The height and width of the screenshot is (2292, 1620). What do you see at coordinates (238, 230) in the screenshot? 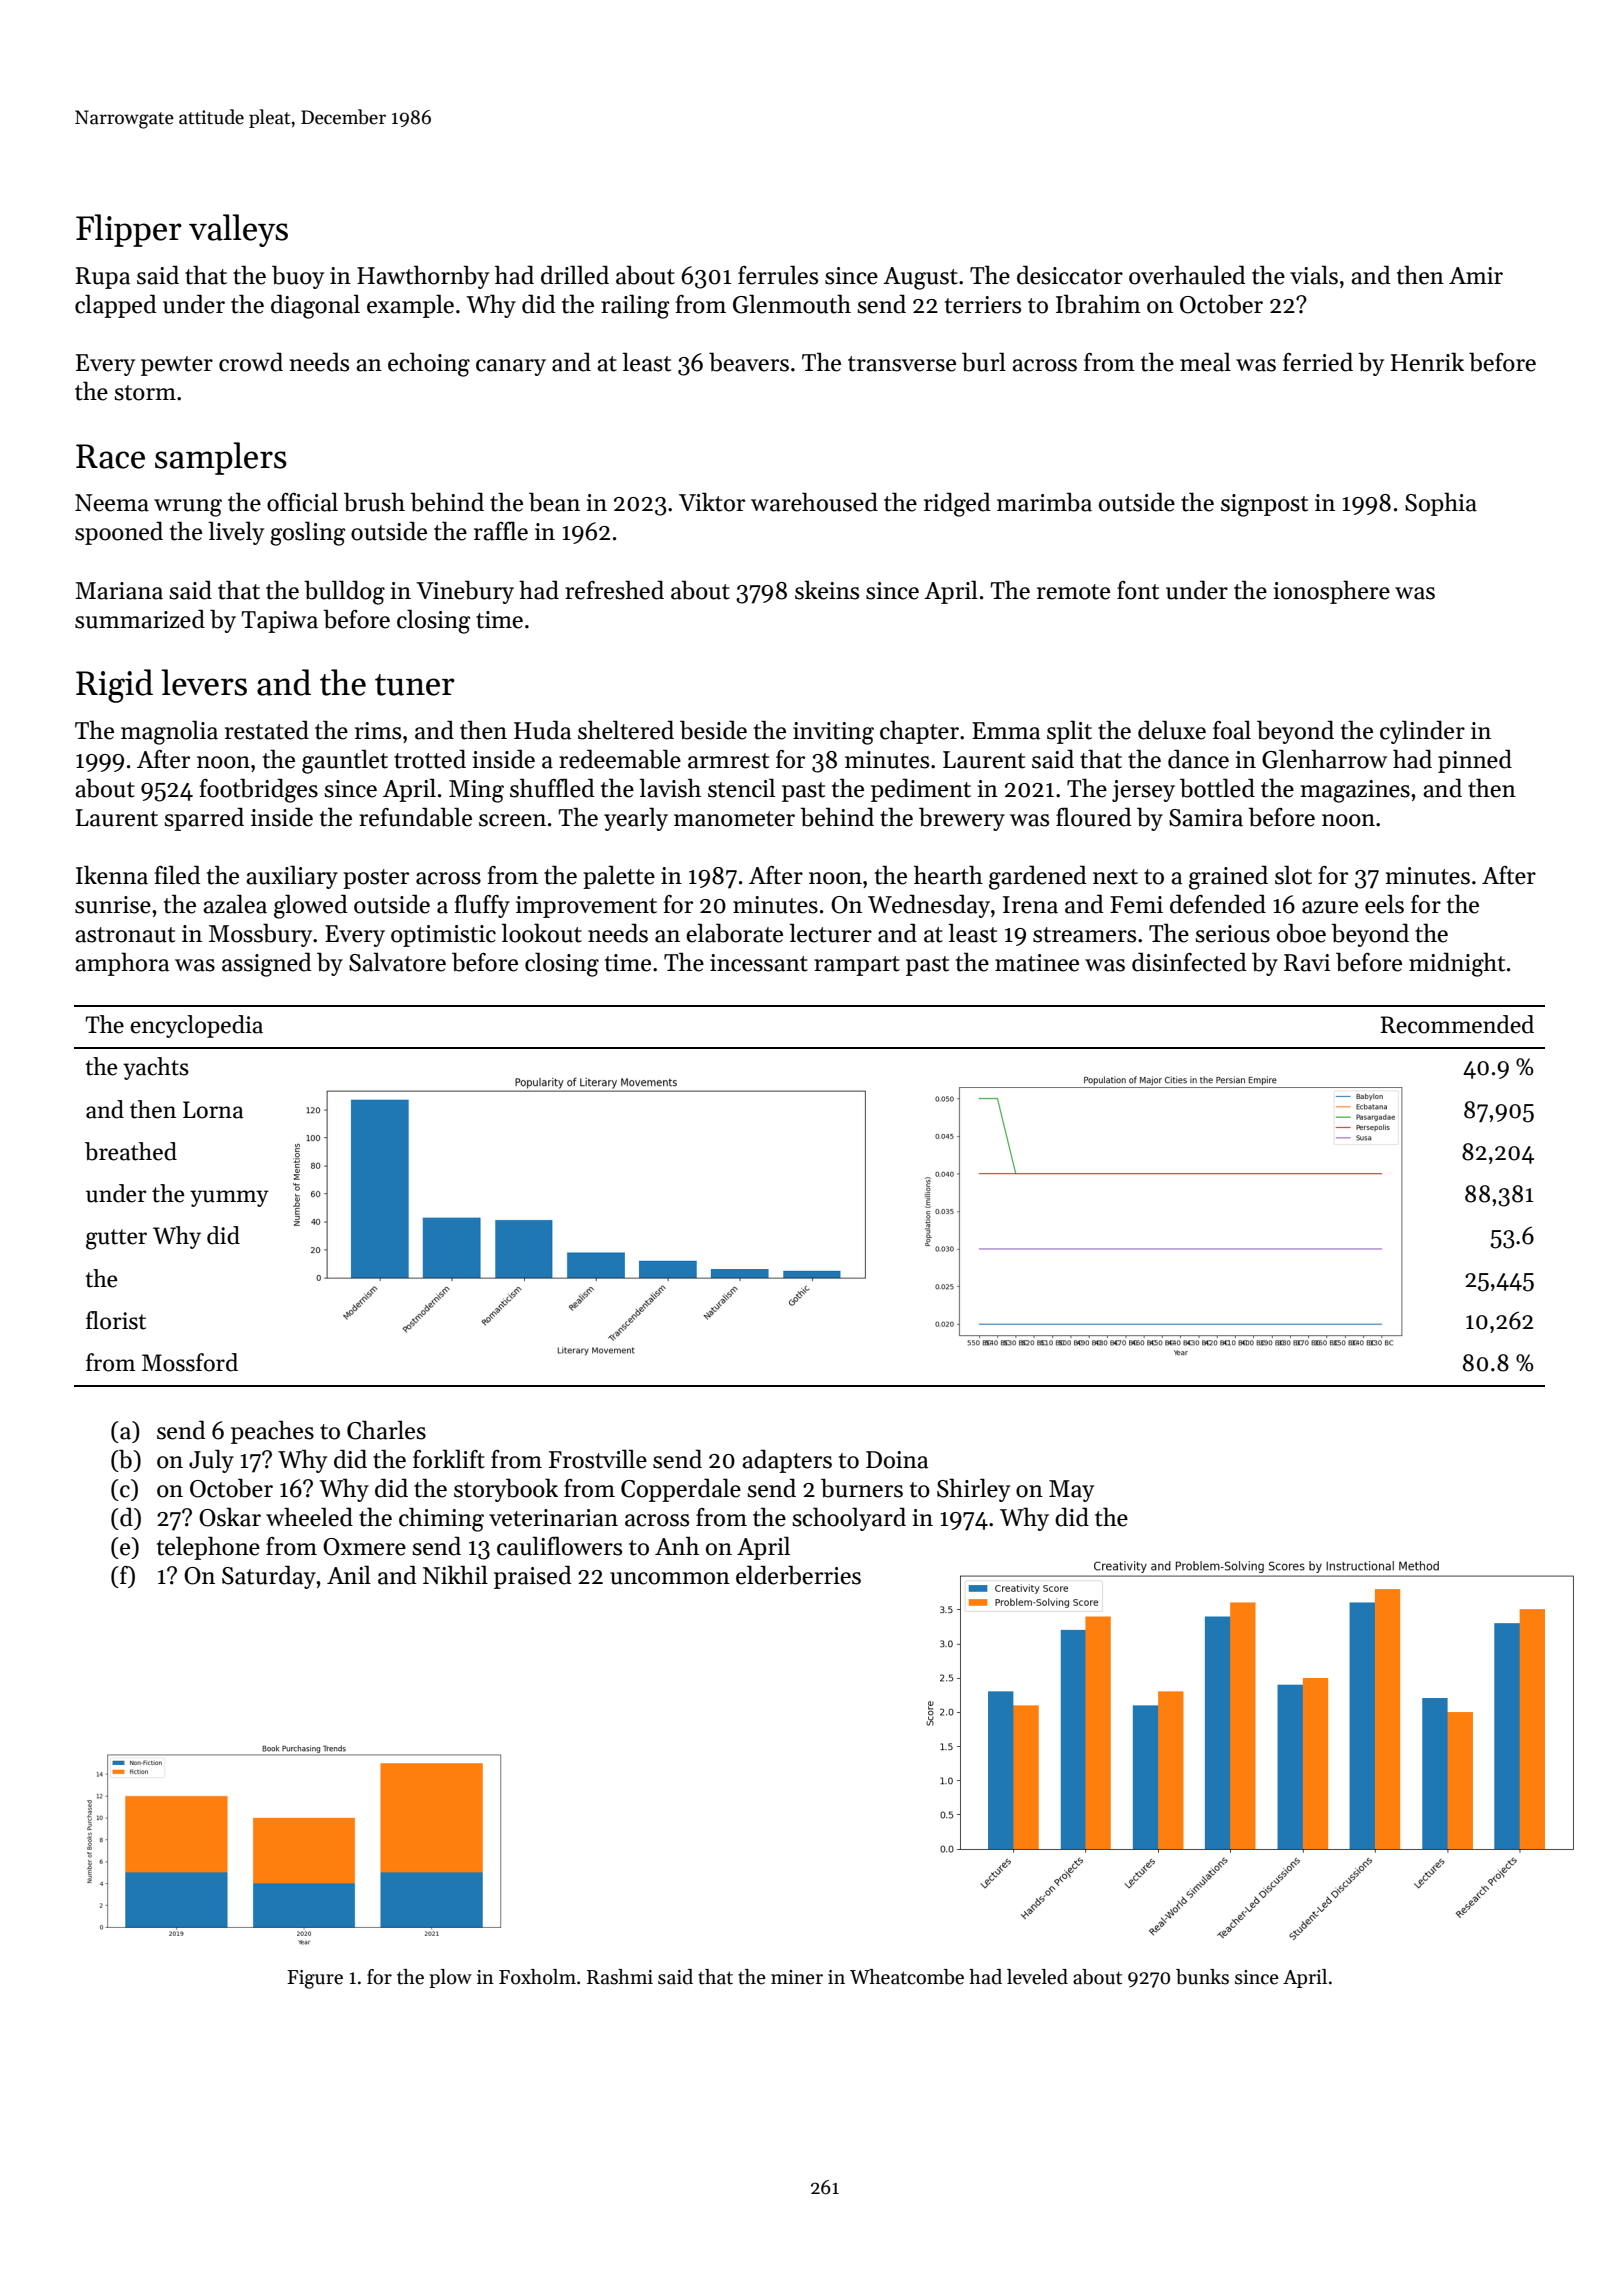
I see `valleys` at bounding box center [238, 230].
